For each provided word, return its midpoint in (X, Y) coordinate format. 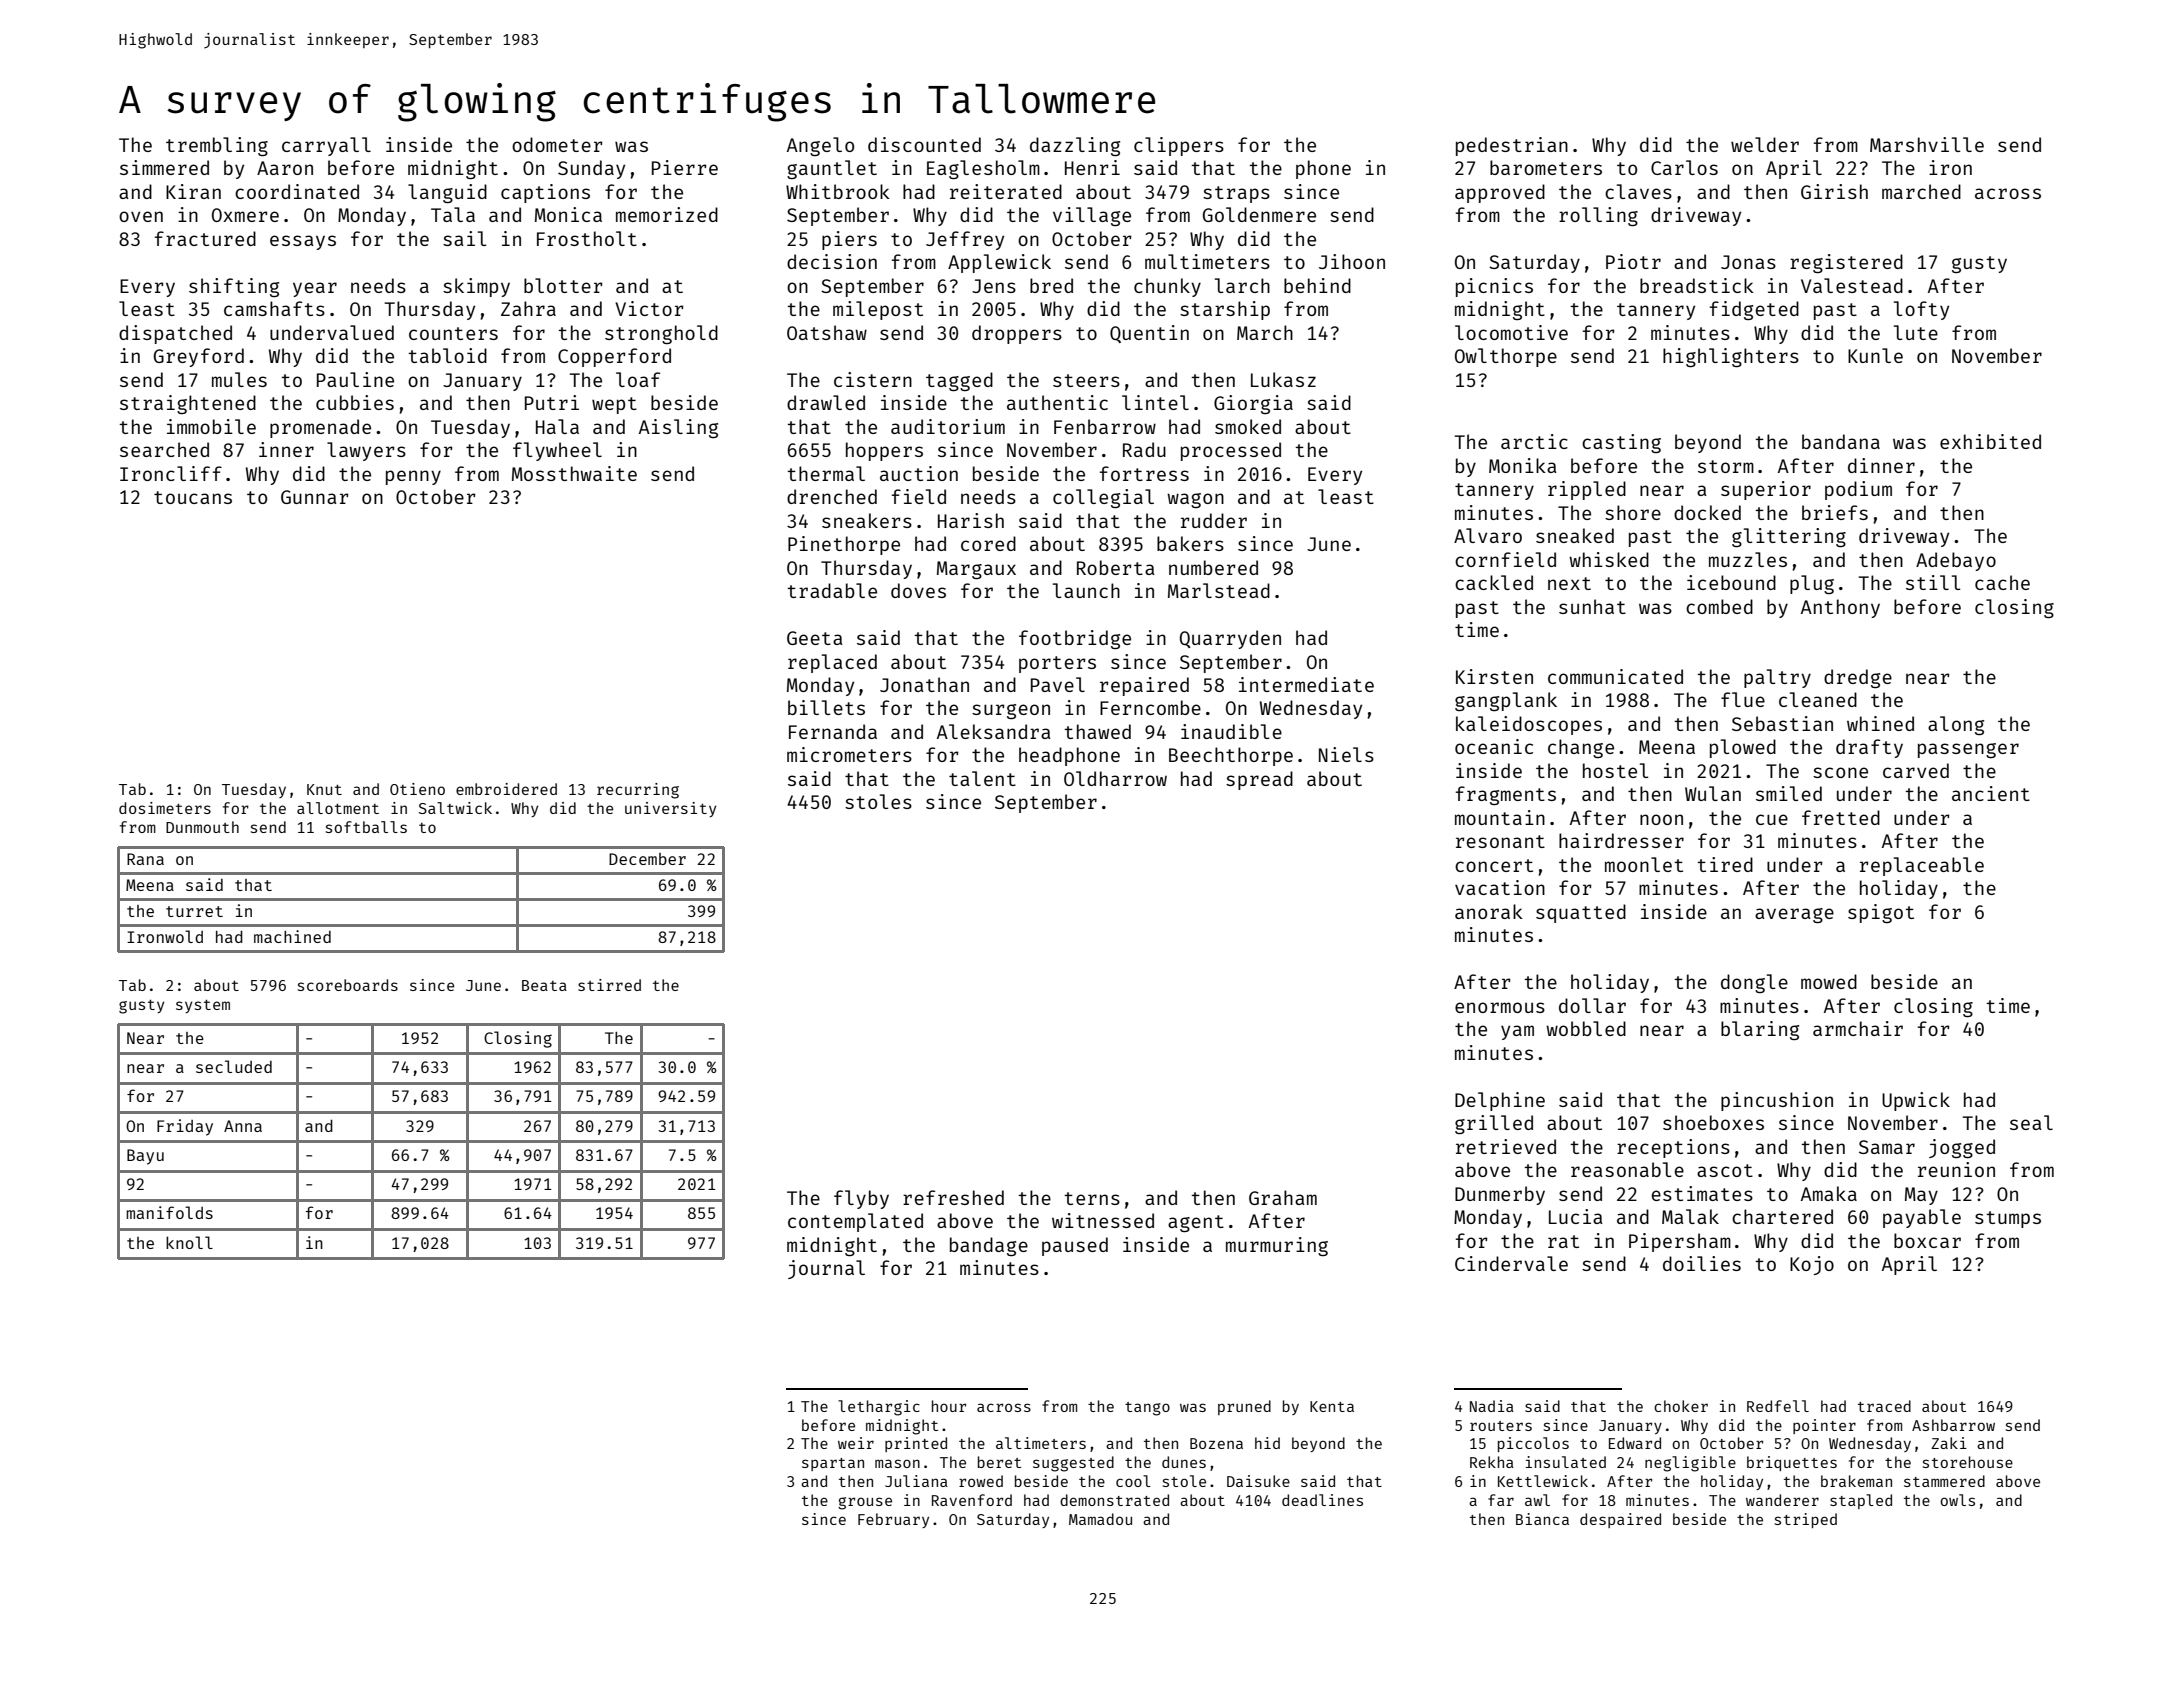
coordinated (297, 191)
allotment (338, 808)
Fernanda (833, 731)
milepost (878, 310)
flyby (861, 1199)
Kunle (1875, 355)
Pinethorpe (844, 545)
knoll (189, 1242)
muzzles (1748, 559)
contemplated (855, 1222)
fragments (1506, 795)
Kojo (1812, 1265)
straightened (188, 404)
